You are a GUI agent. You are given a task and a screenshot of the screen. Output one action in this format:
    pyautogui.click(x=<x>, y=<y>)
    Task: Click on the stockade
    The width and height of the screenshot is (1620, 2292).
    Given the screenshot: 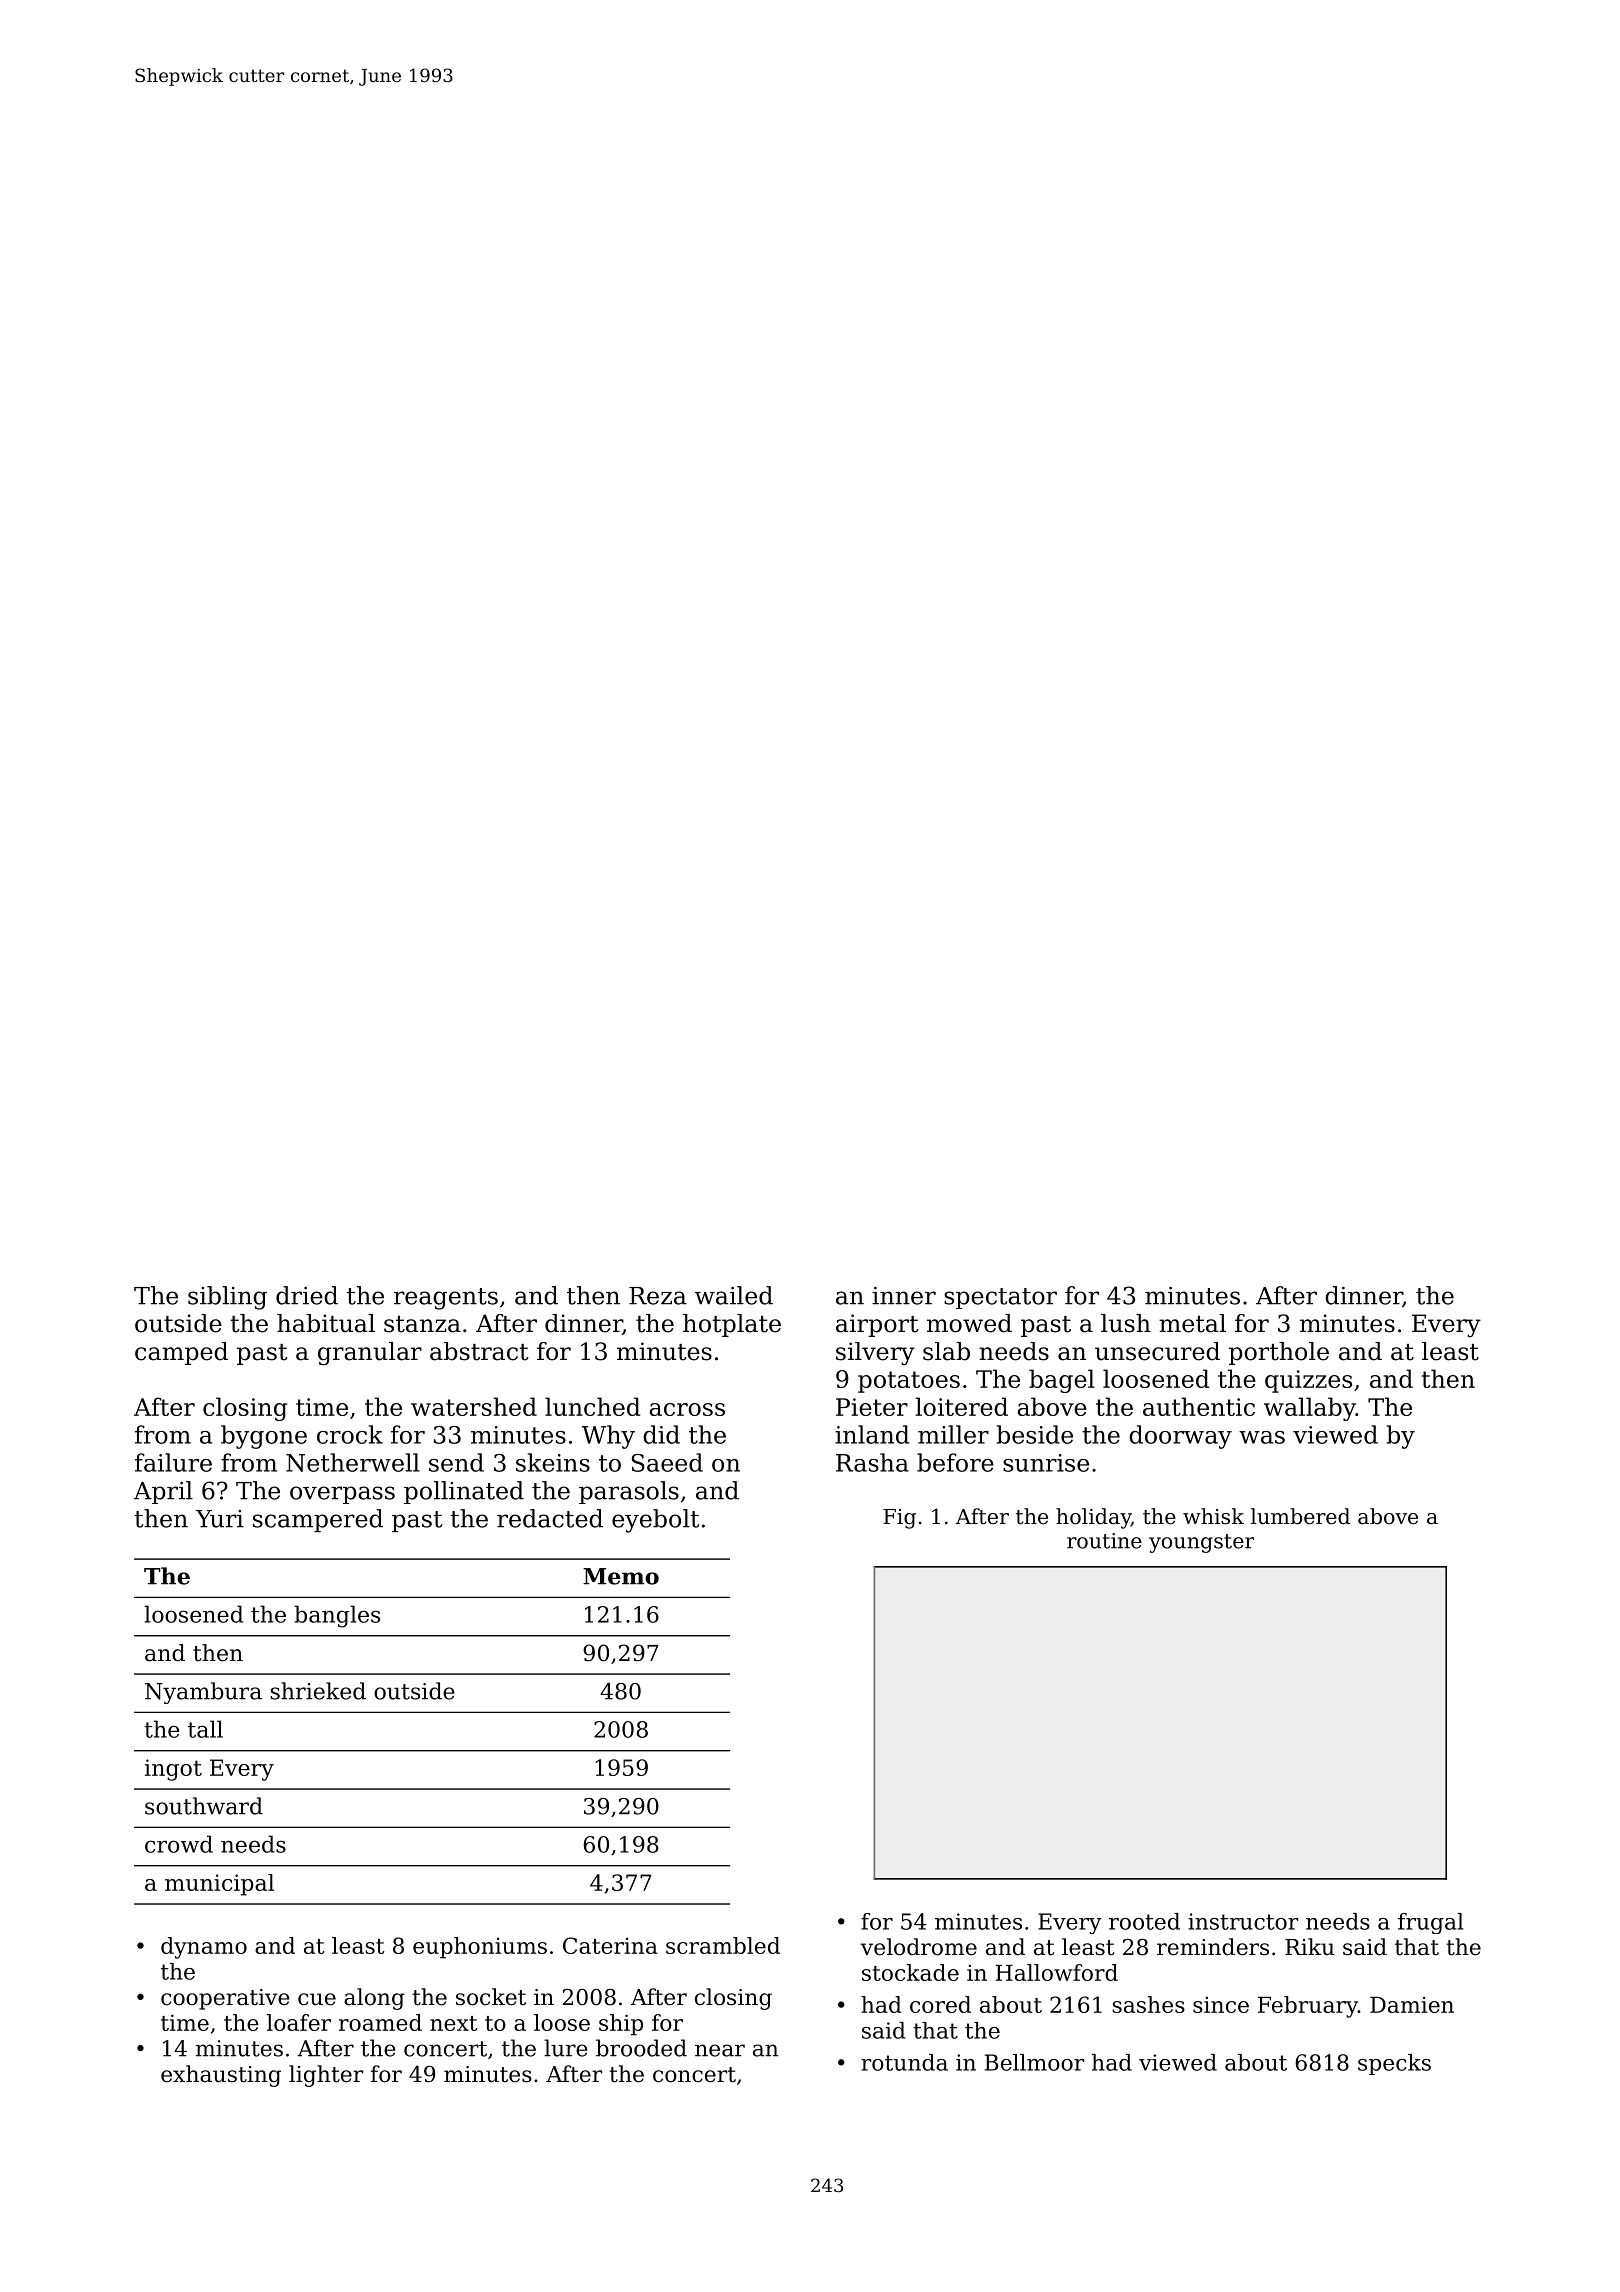 What is the action you would take?
    pyautogui.click(x=910, y=1972)
